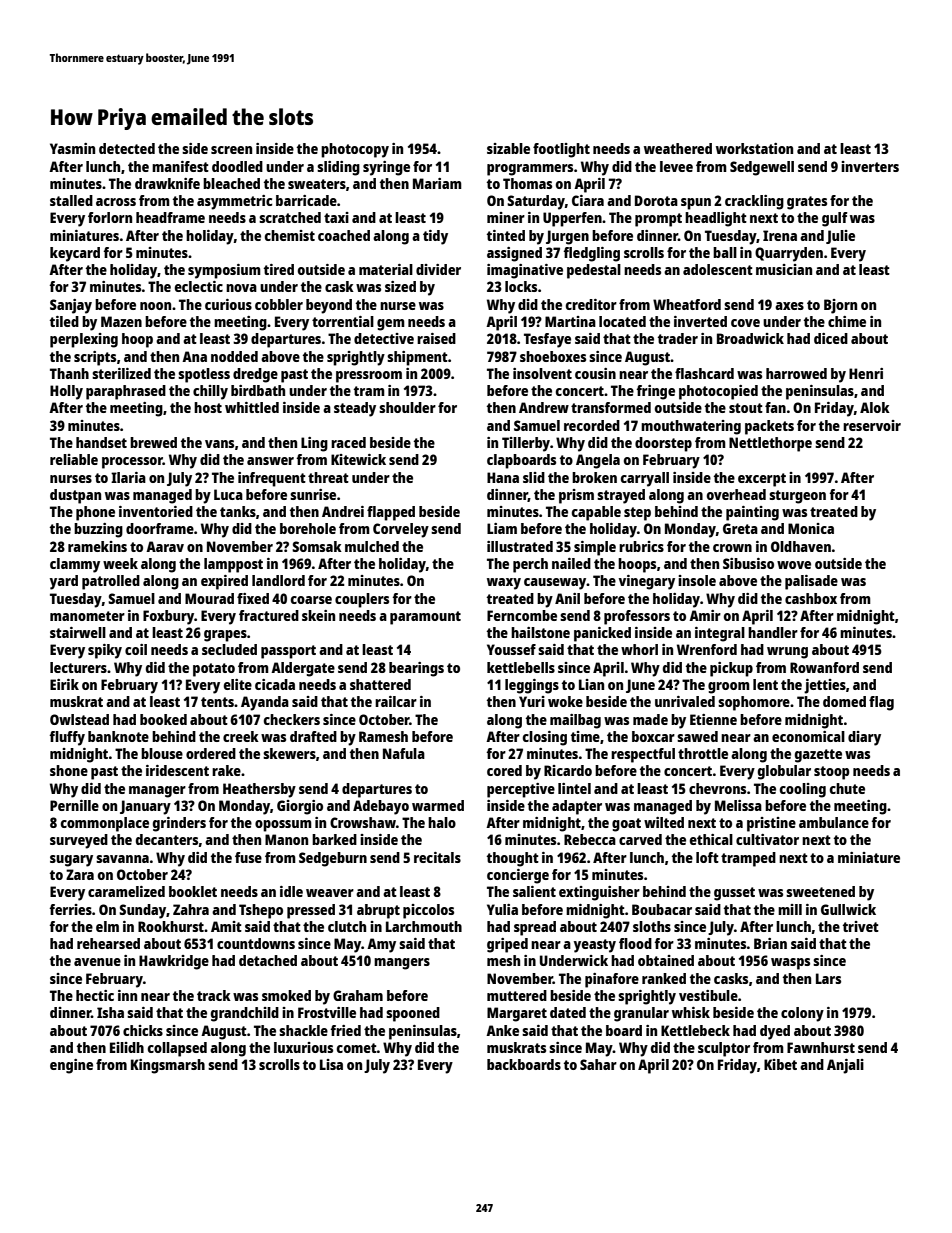  Describe the element at coordinates (835, 219) in the document. I see `gulf` at that location.
